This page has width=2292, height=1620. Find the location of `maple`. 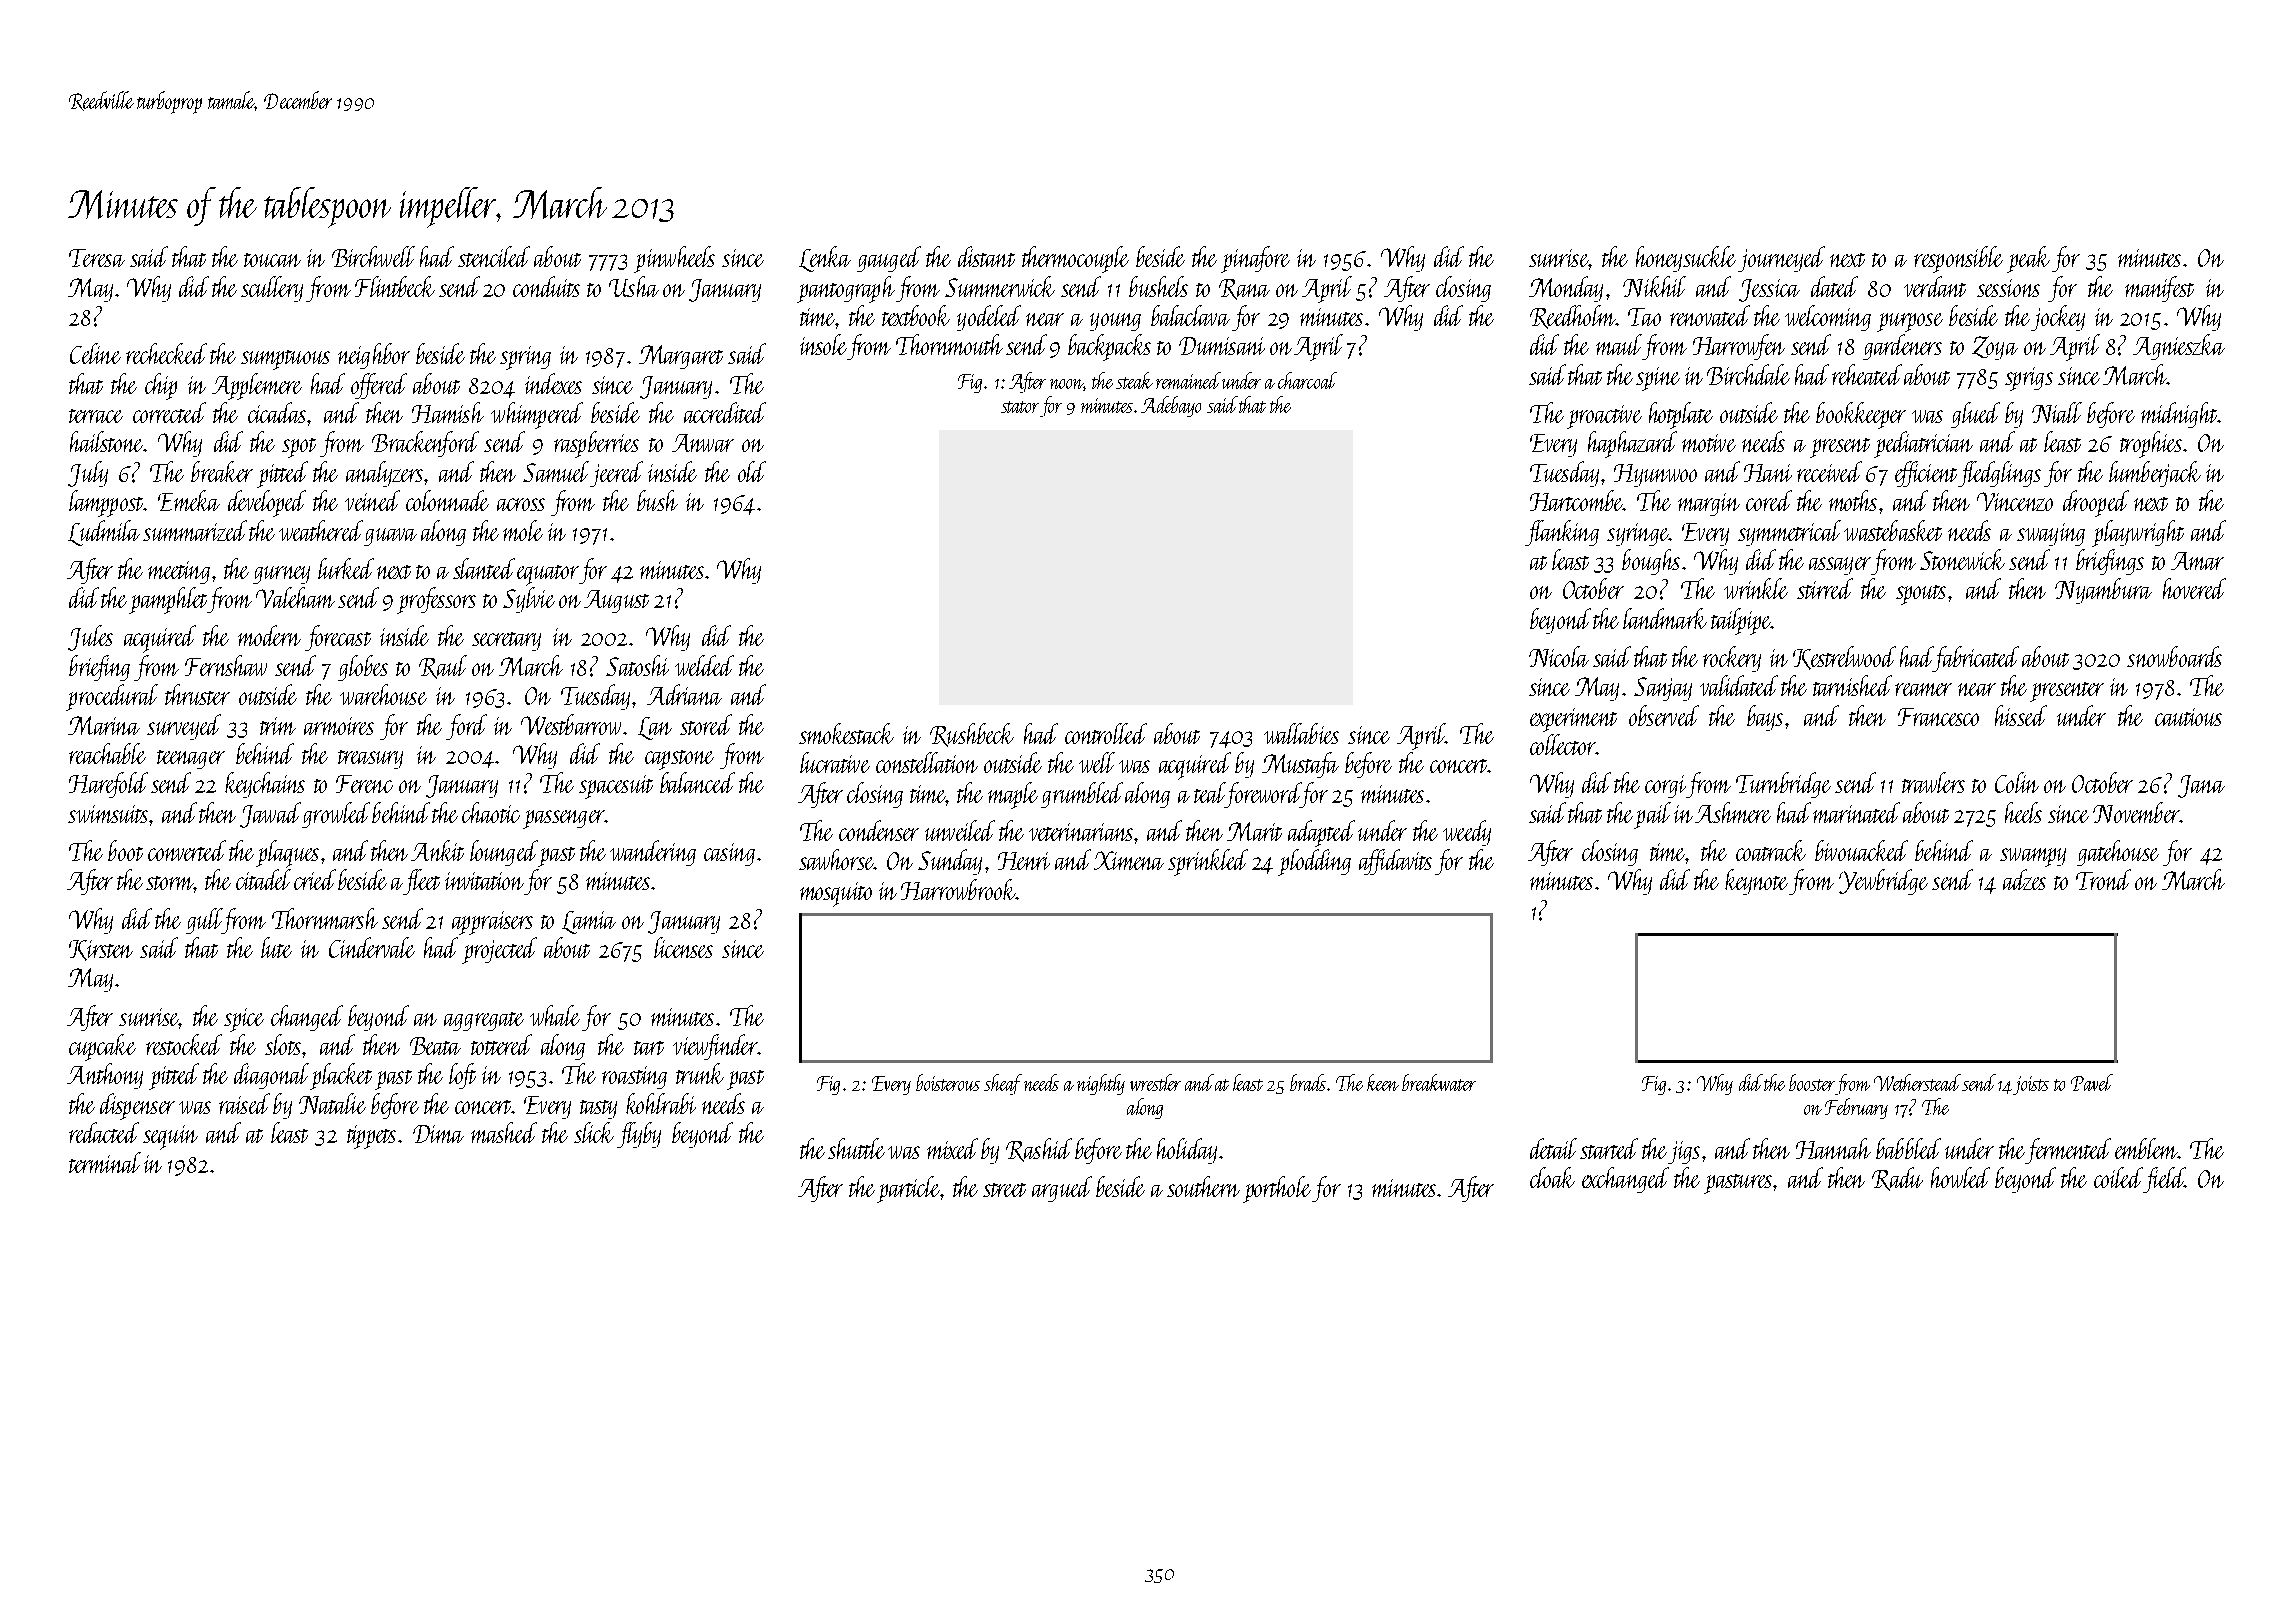

maple is located at coordinates (1013, 795).
